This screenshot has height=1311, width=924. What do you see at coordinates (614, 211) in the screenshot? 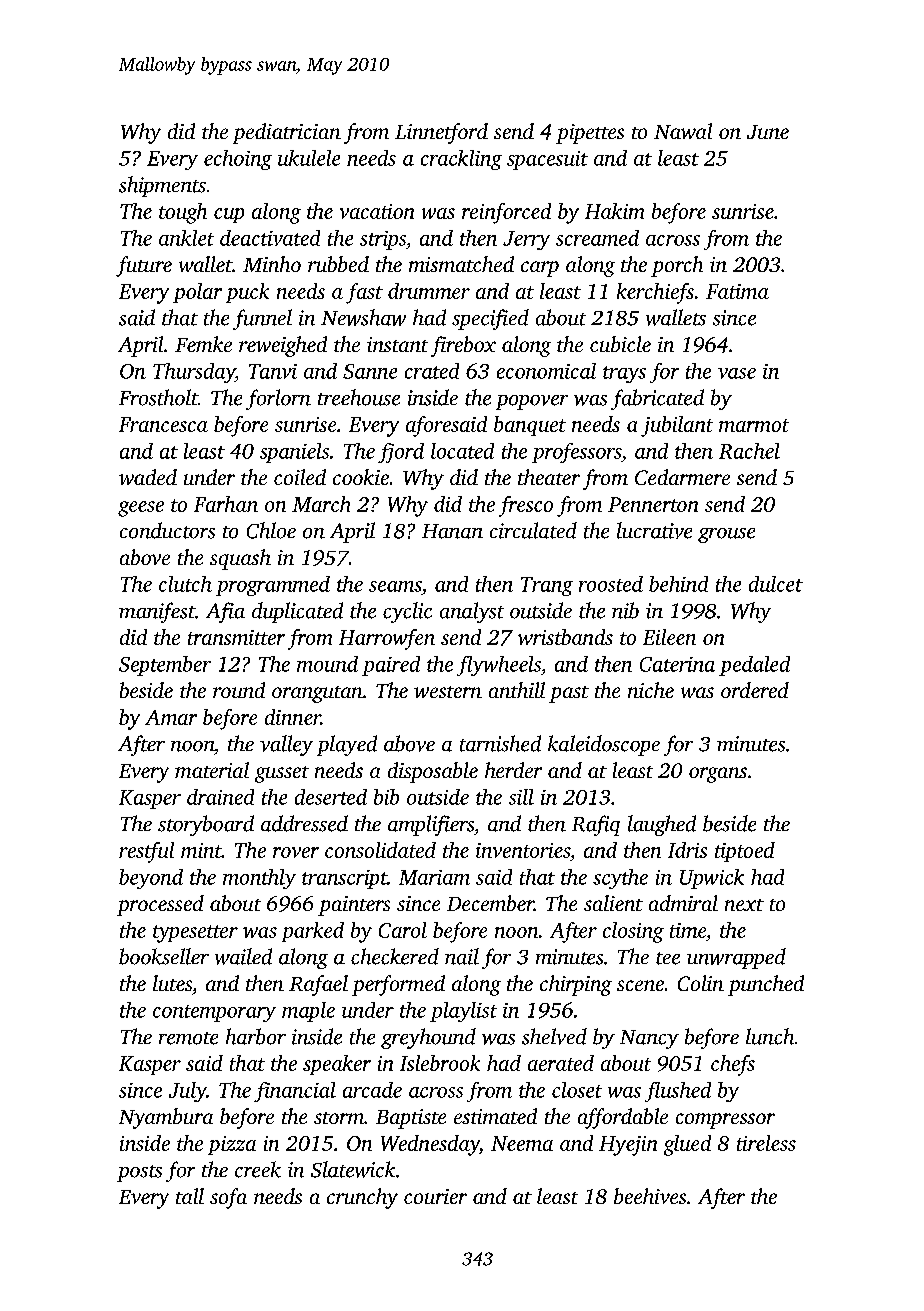
I see `Hakim` at bounding box center [614, 211].
